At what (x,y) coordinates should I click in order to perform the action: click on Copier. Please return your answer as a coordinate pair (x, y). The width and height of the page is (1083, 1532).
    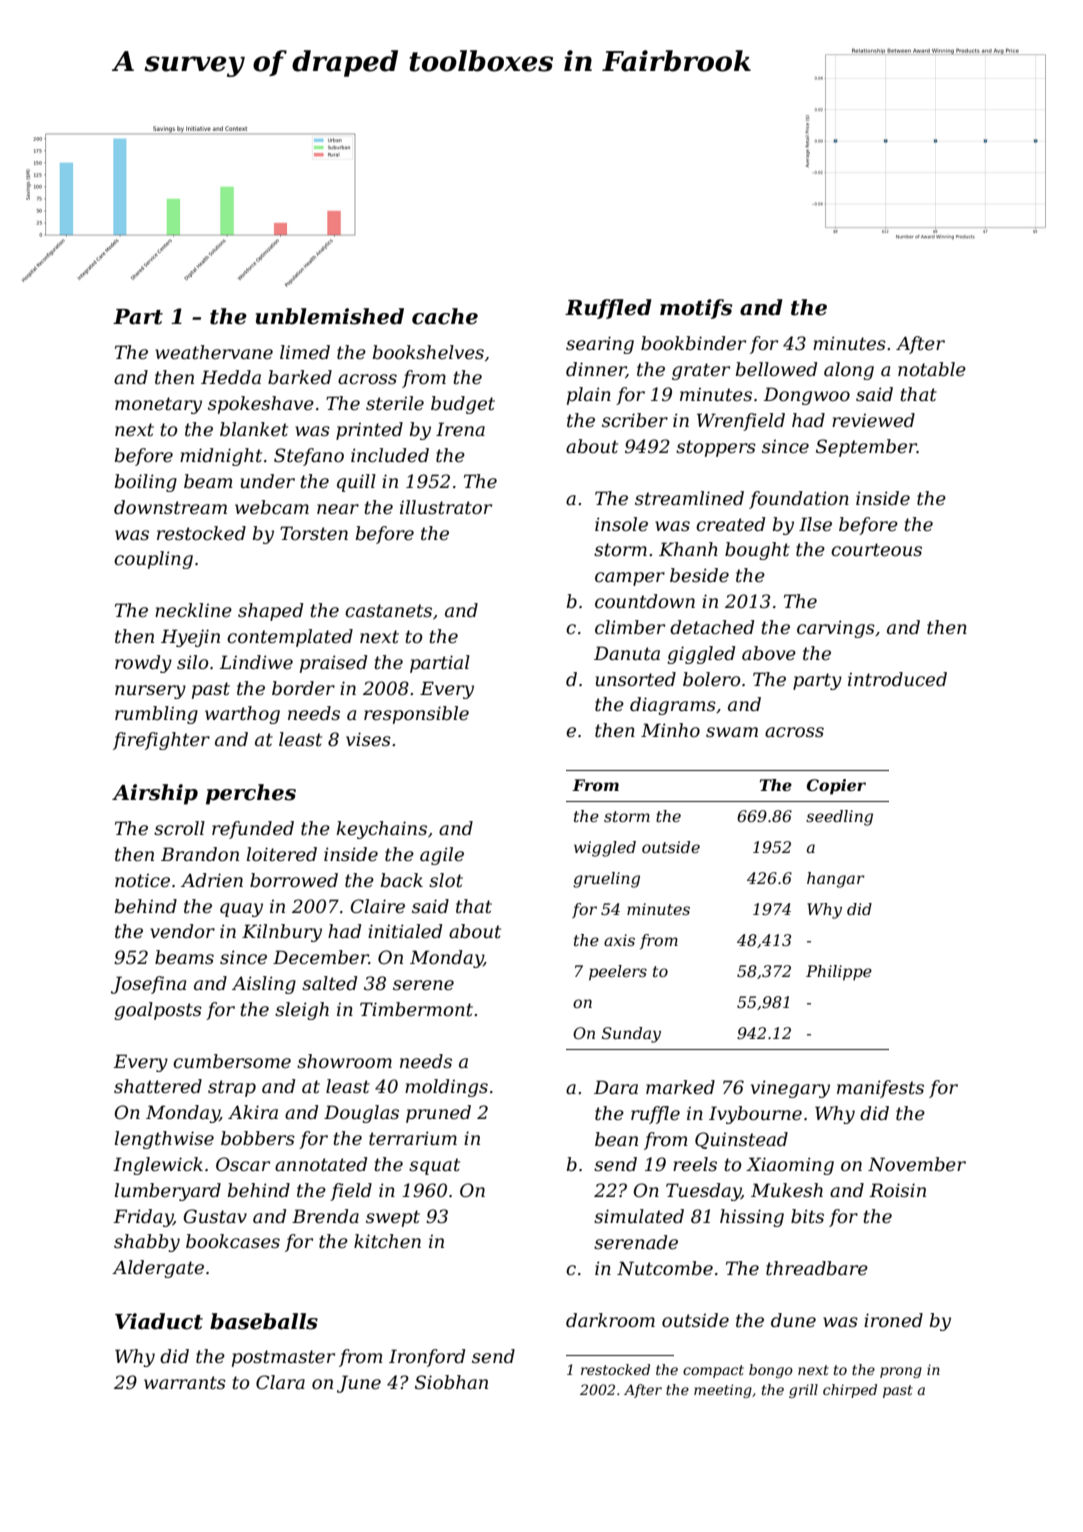
    Looking at the image, I should click on (836, 787).
